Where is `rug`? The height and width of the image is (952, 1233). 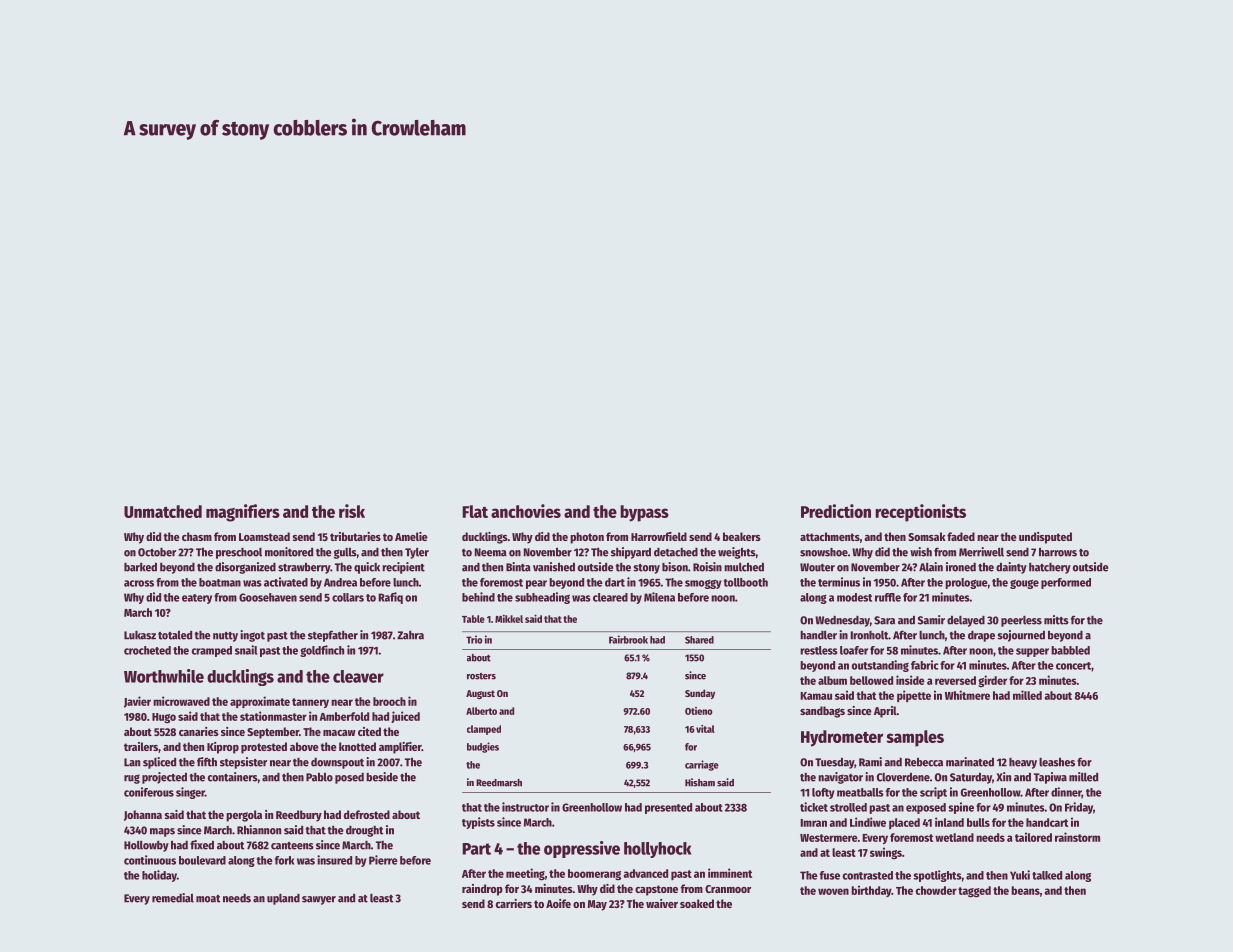 rug is located at coordinates (132, 779).
